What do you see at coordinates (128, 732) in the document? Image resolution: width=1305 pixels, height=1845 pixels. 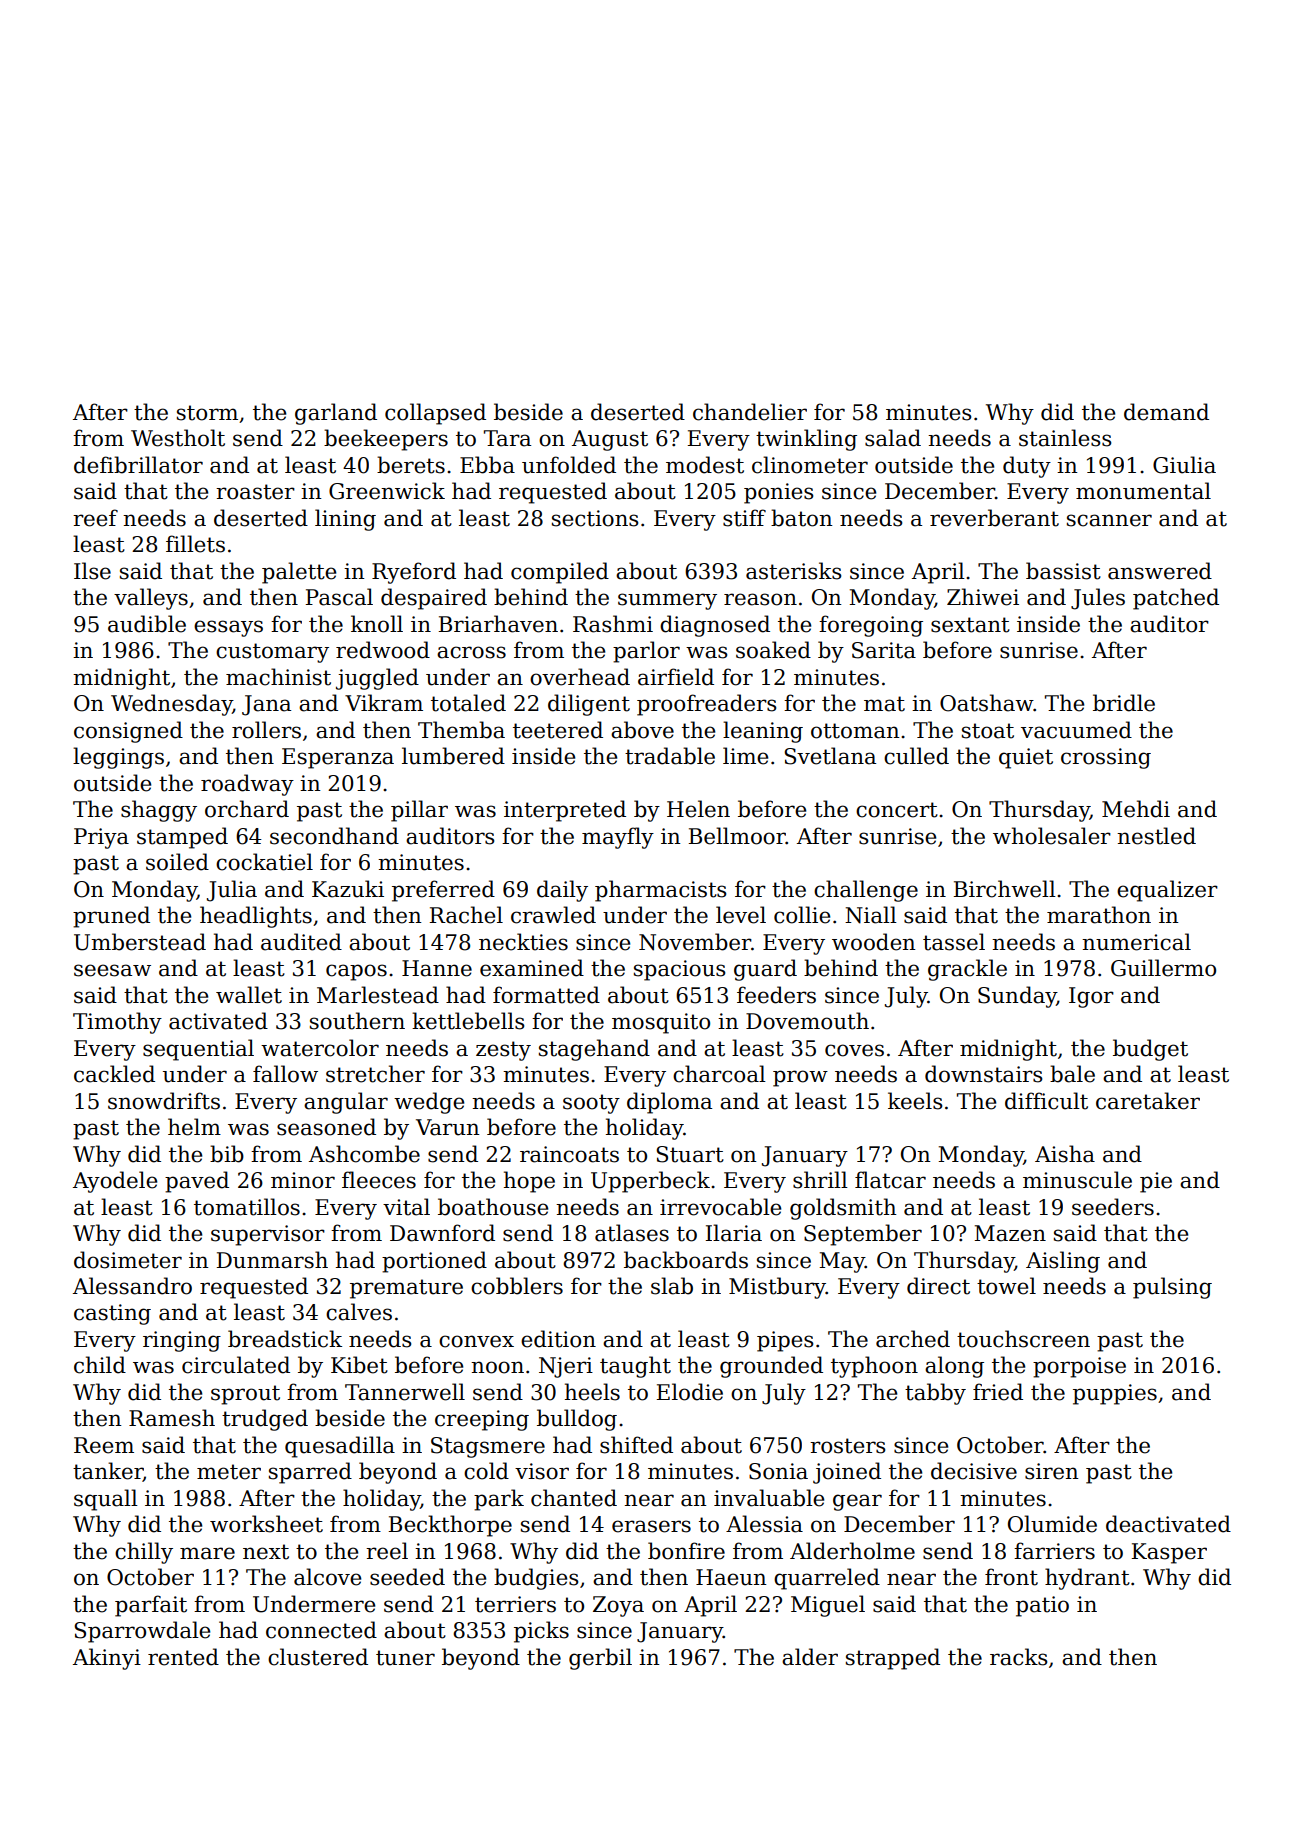 I see `consigned` at bounding box center [128, 732].
